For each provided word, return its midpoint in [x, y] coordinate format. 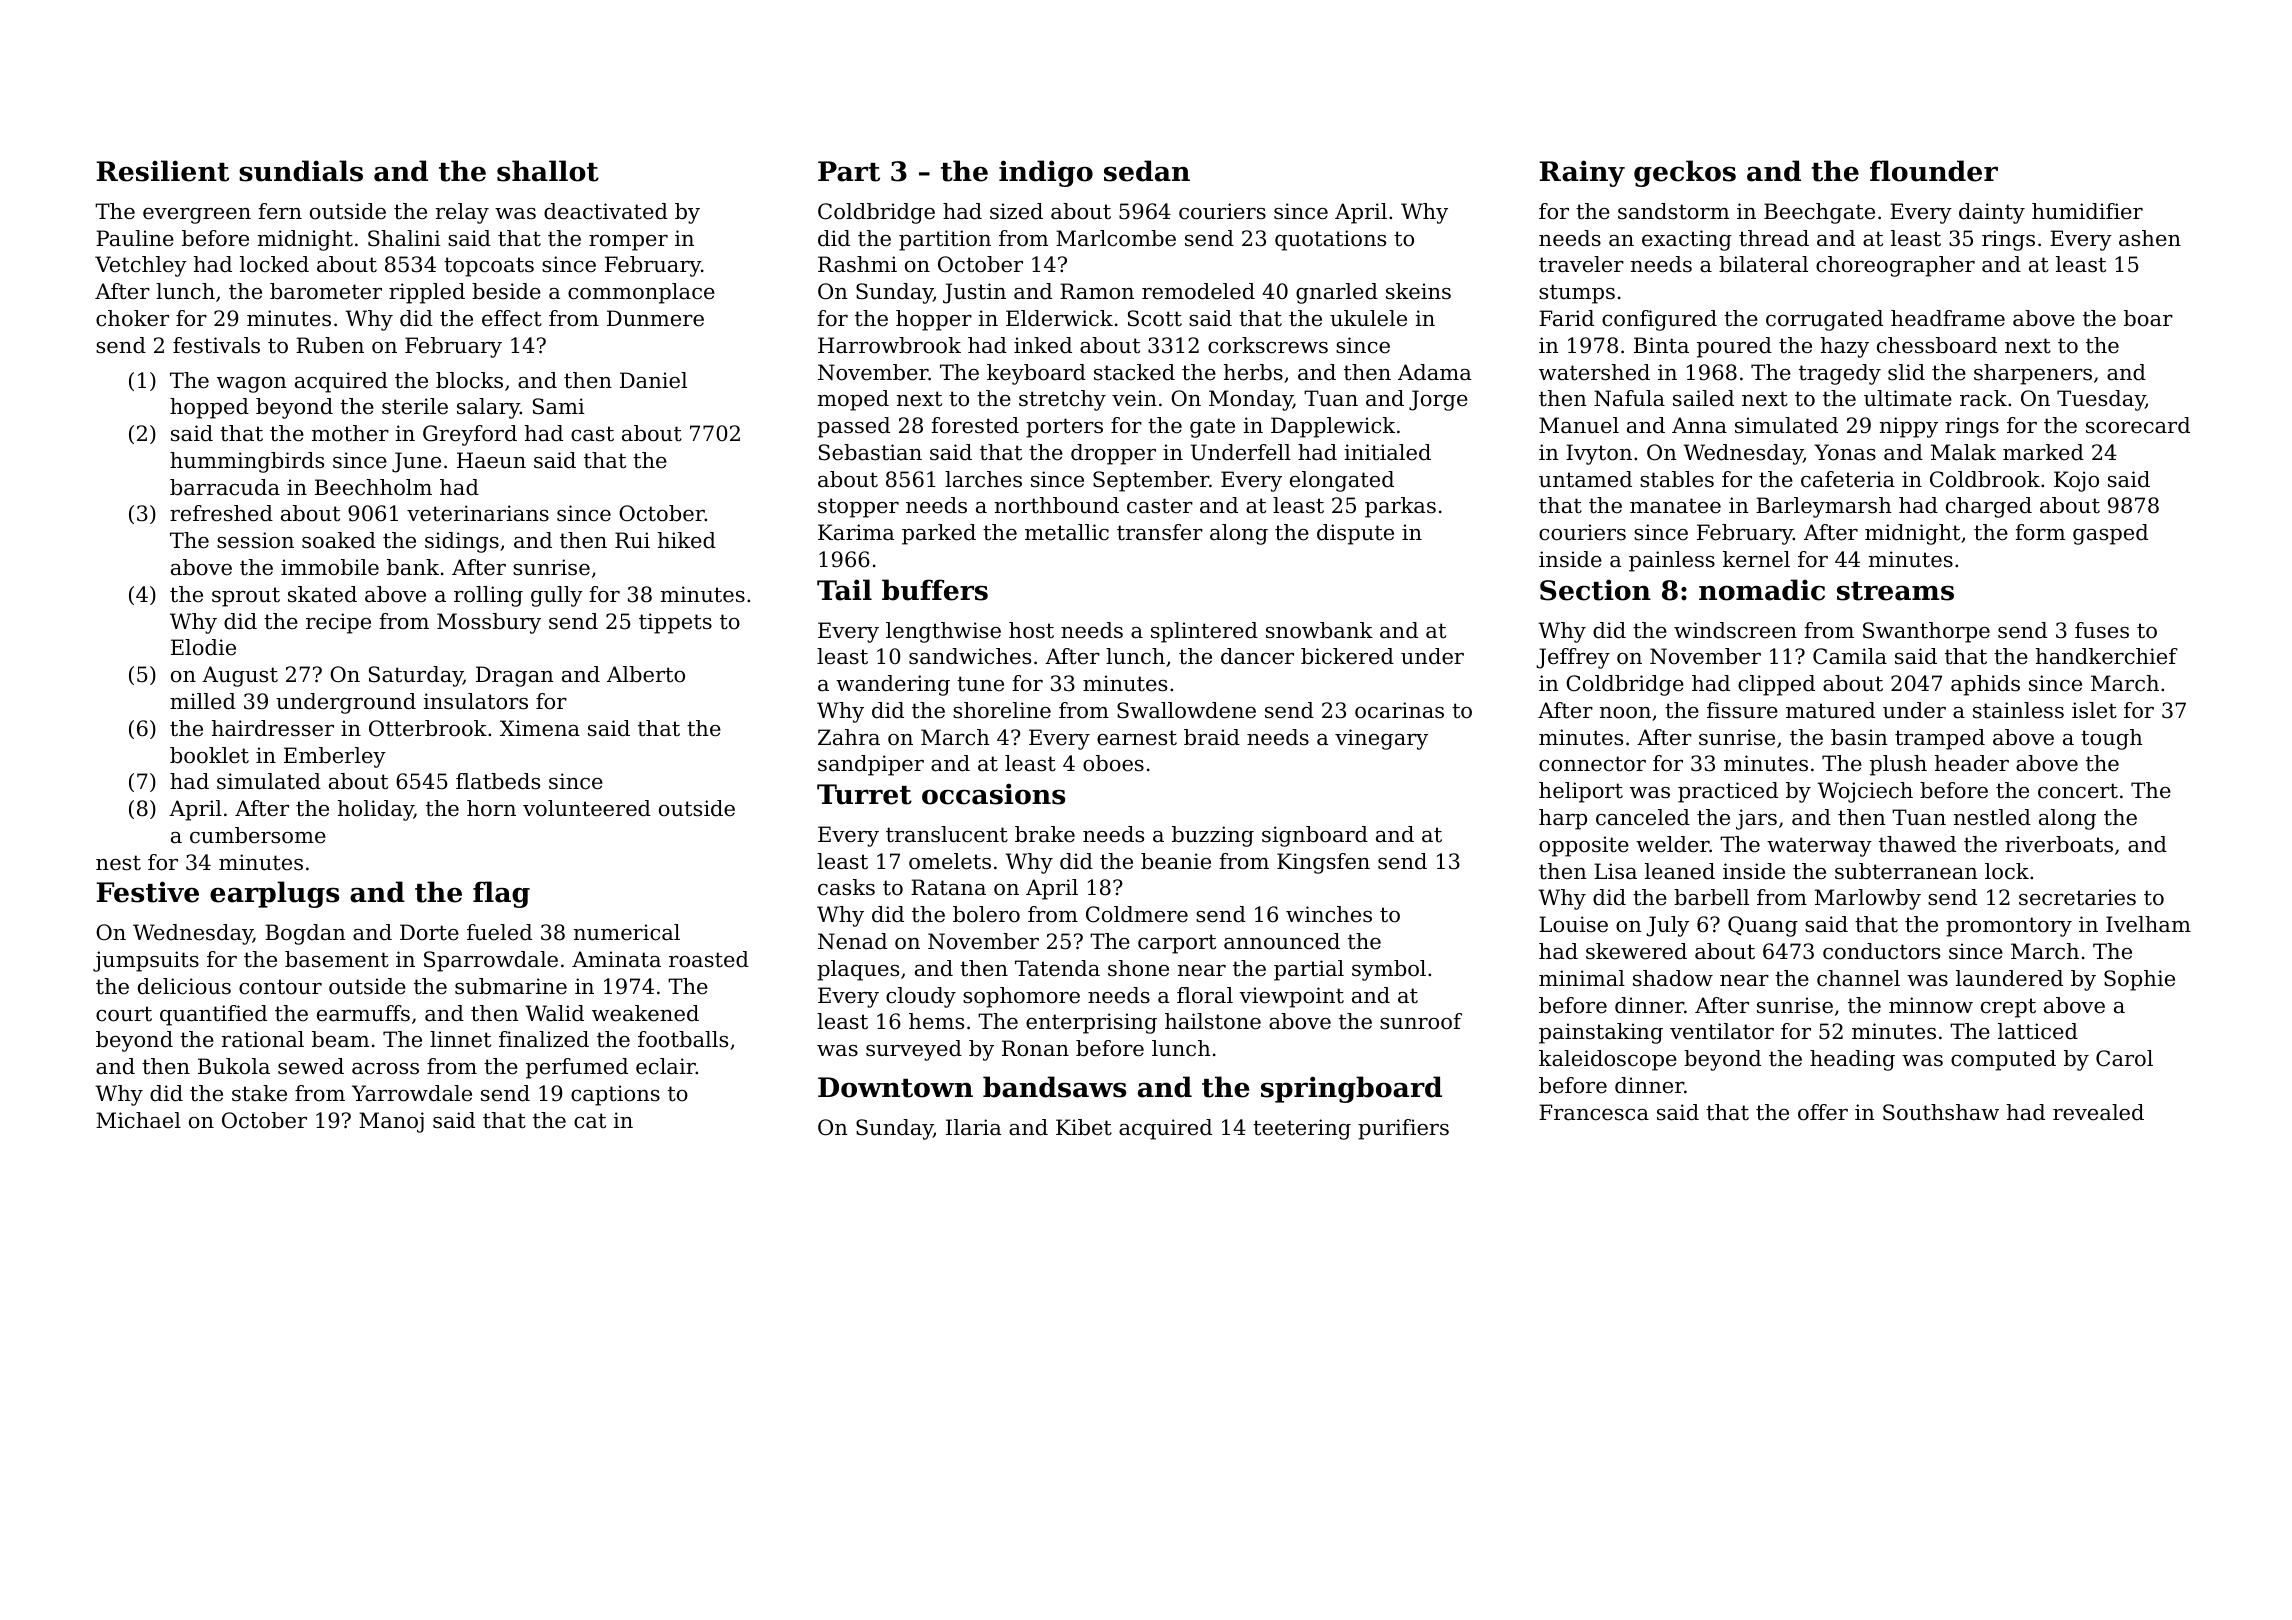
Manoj [391, 1122]
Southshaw [1941, 1112]
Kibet [1084, 1127]
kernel [1756, 559]
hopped [209, 408]
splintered [1204, 632]
